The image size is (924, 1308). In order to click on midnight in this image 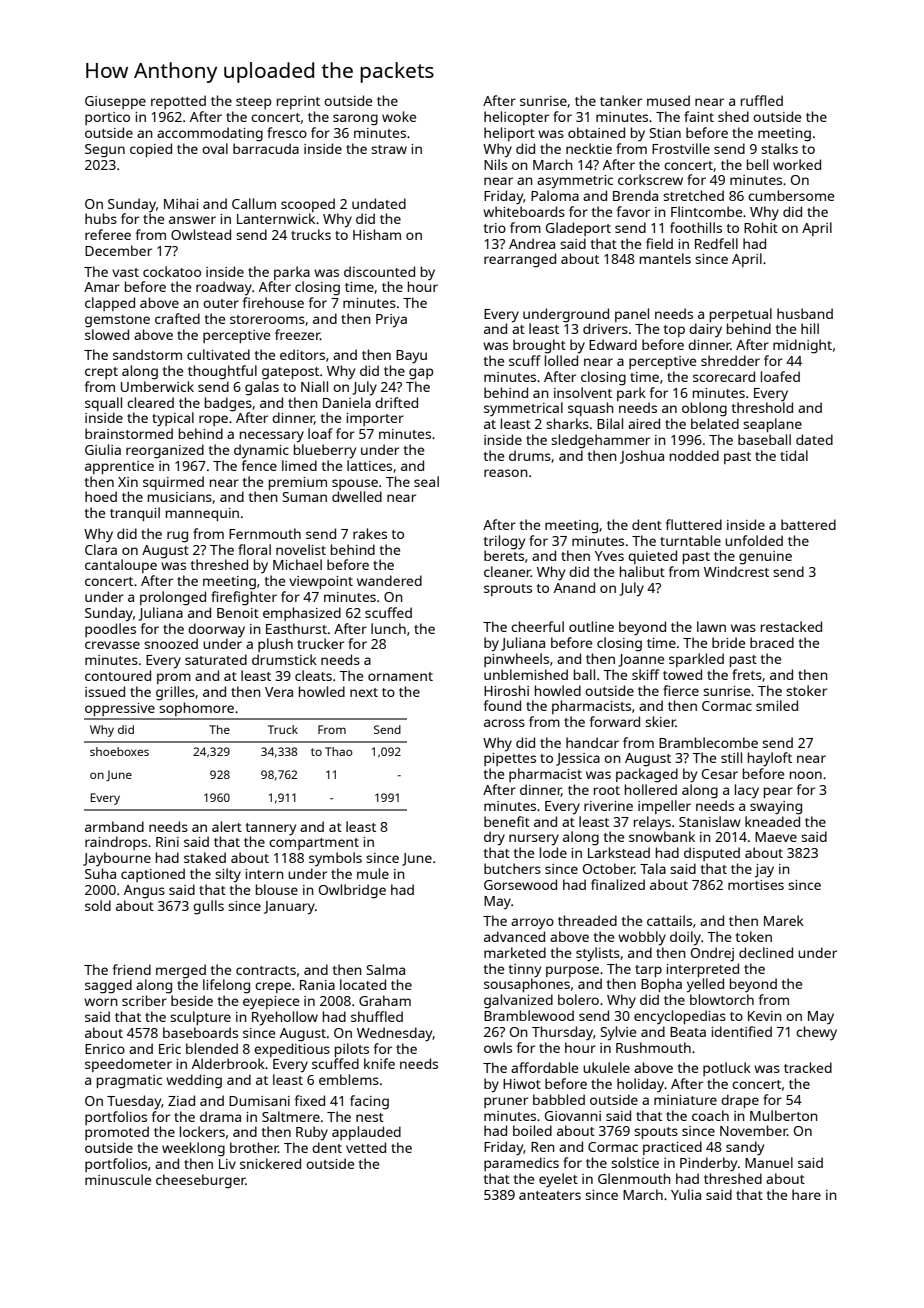, I will do `click(802, 346)`.
